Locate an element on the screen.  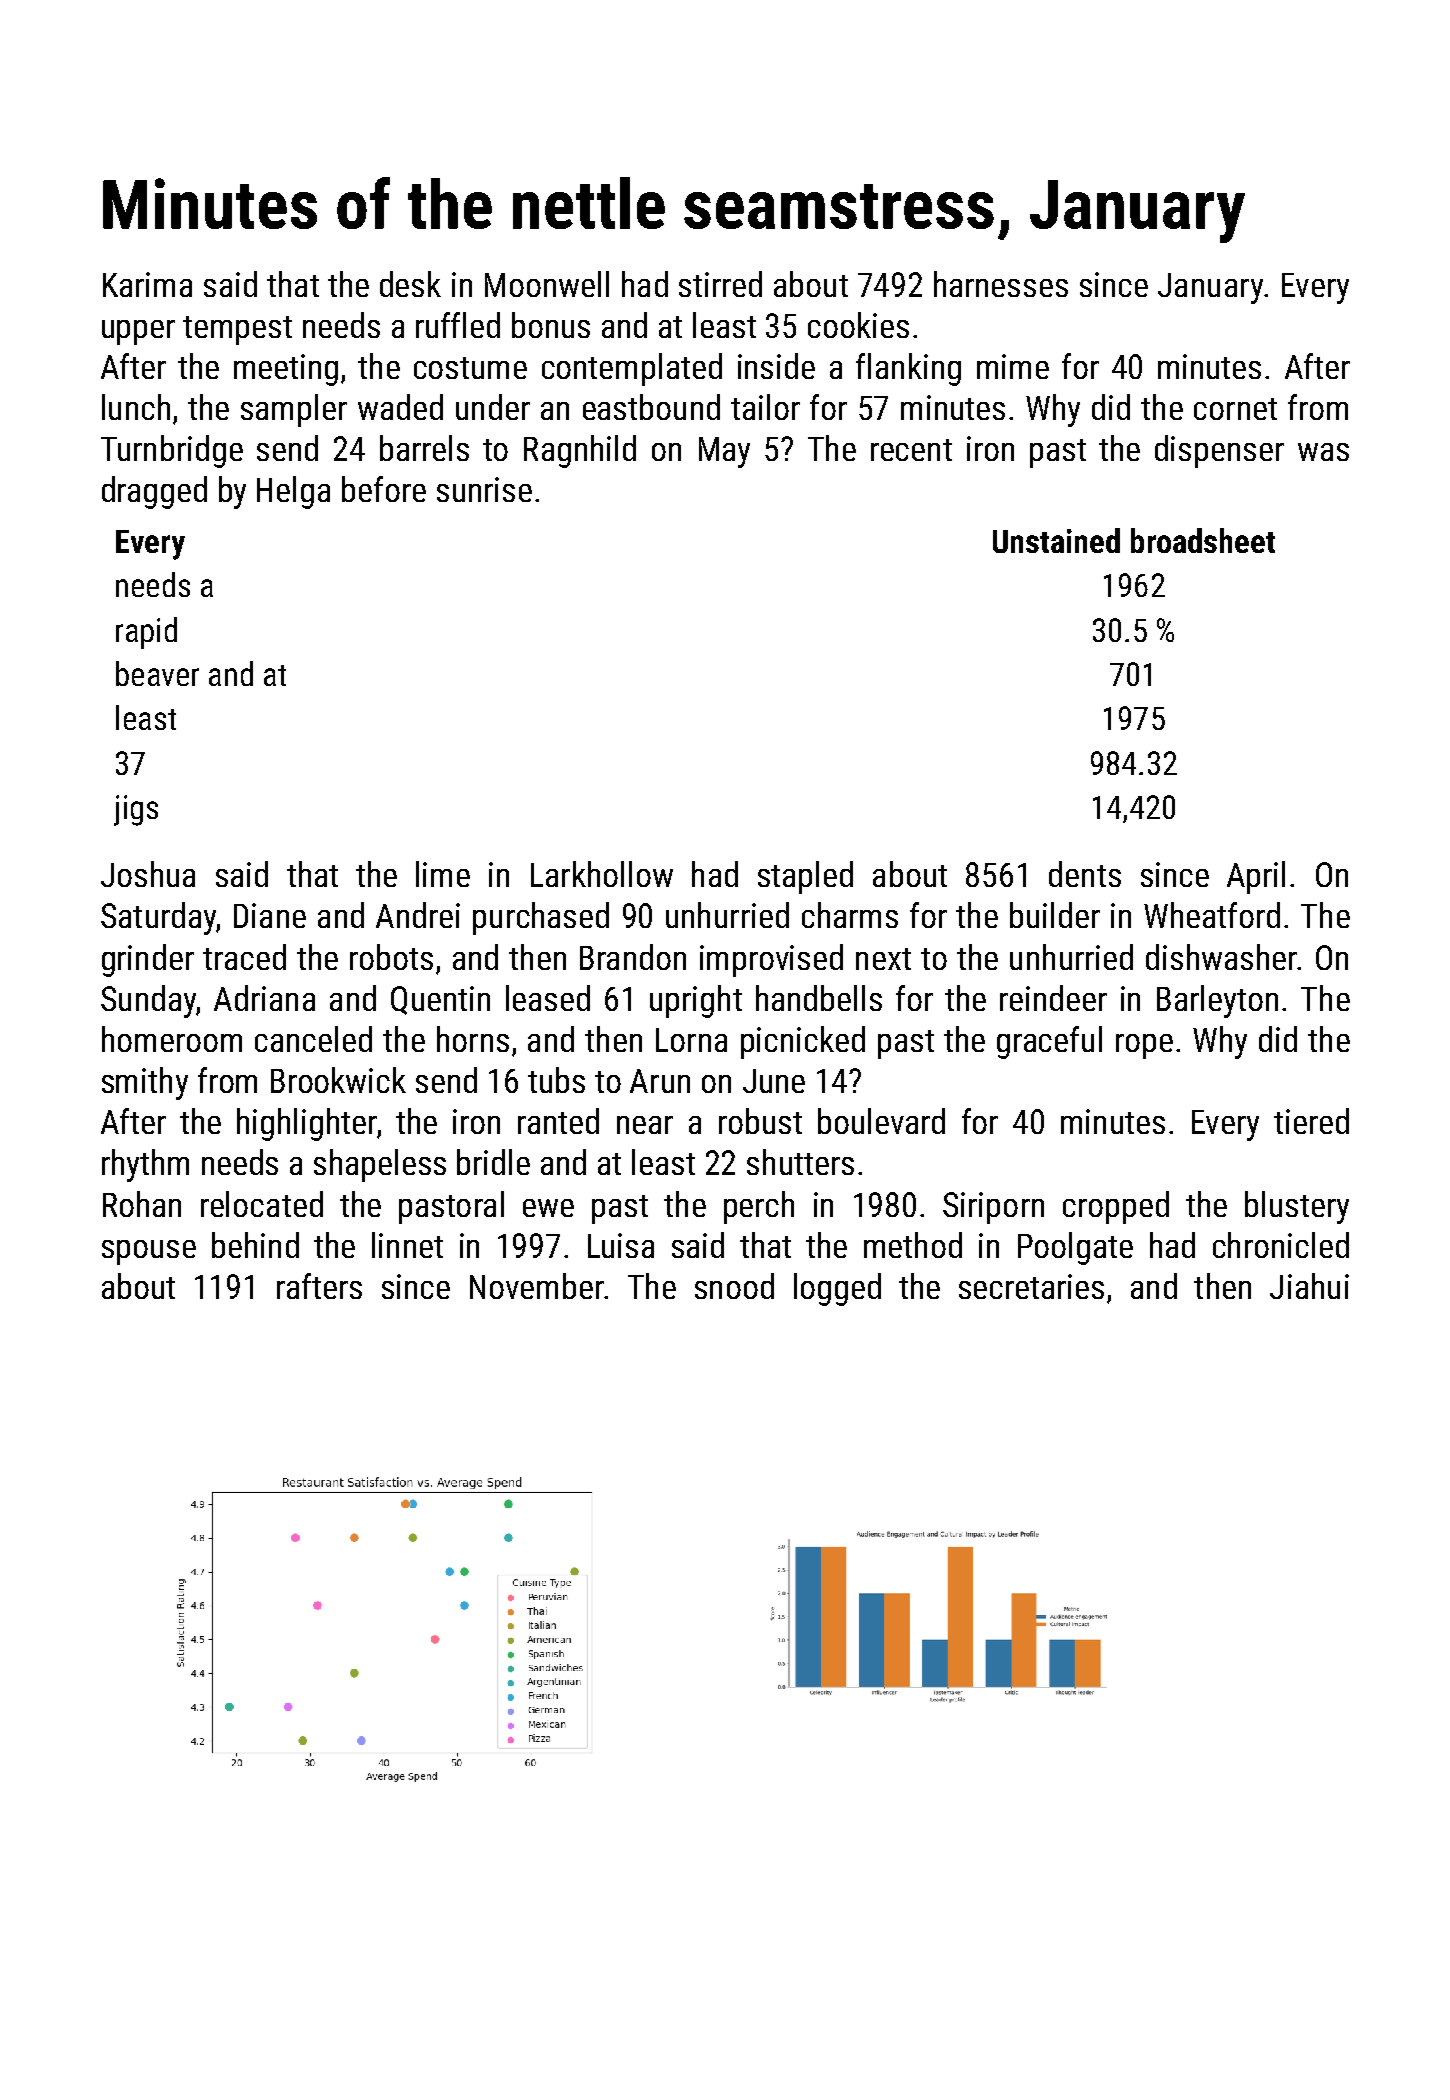
Larkhollow is located at coordinates (602, 874).
